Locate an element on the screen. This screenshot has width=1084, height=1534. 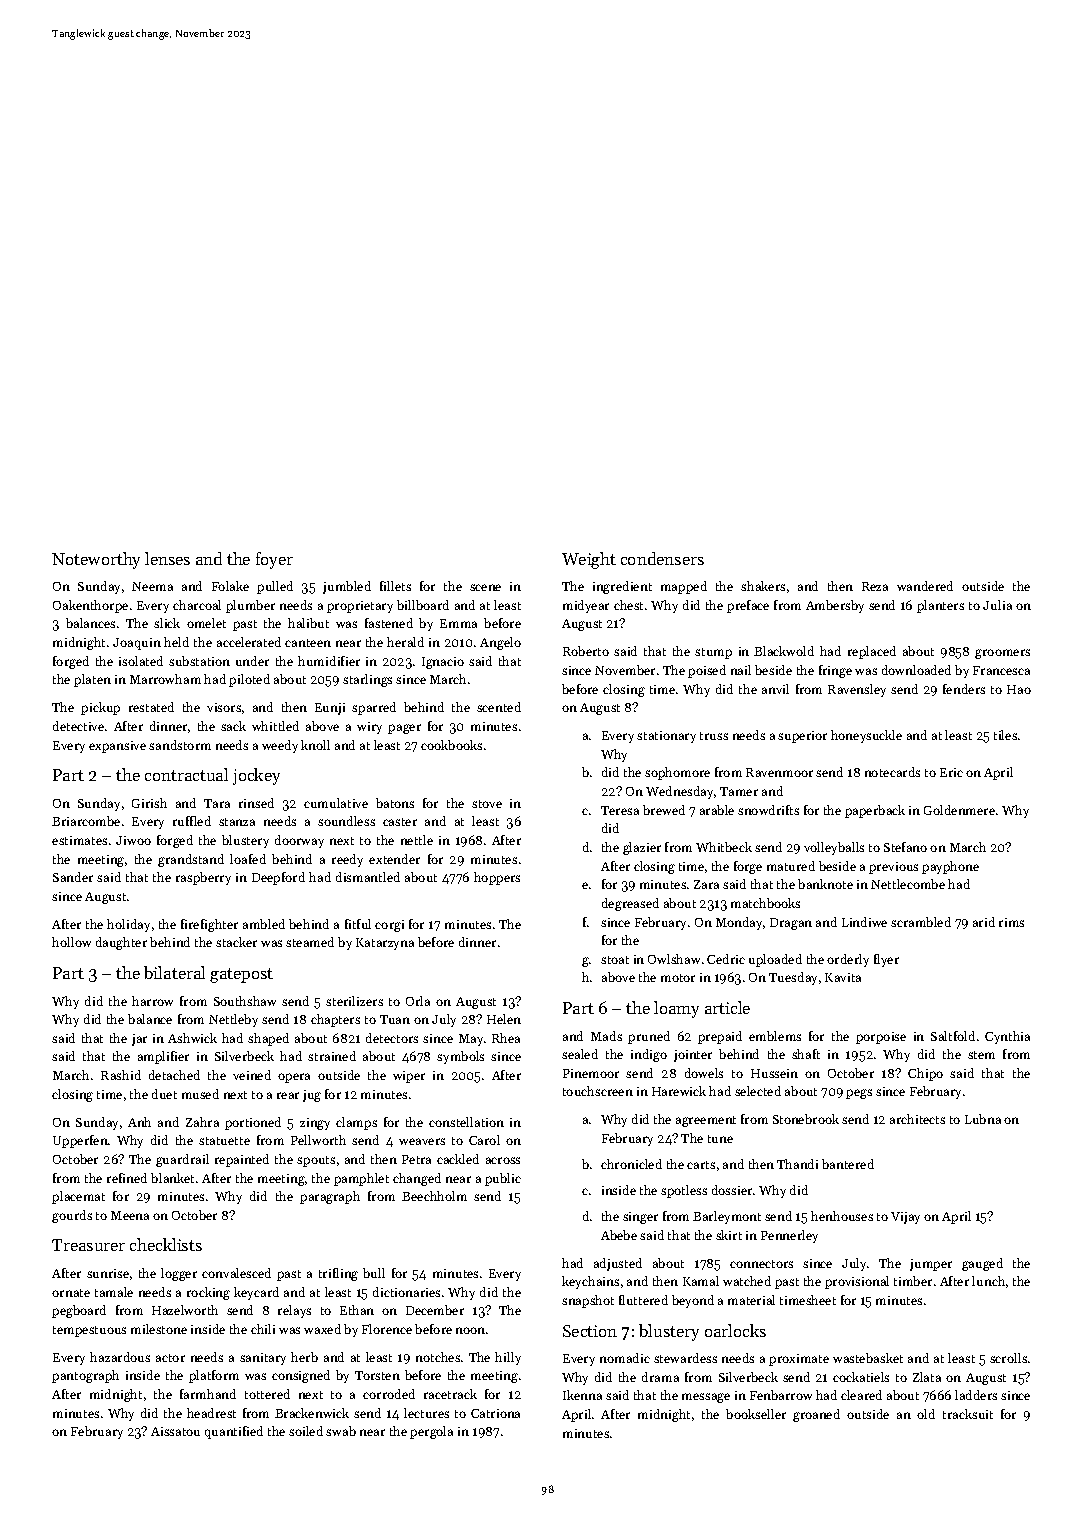
Fenbarrow is located at coordinates (781, 1395).
